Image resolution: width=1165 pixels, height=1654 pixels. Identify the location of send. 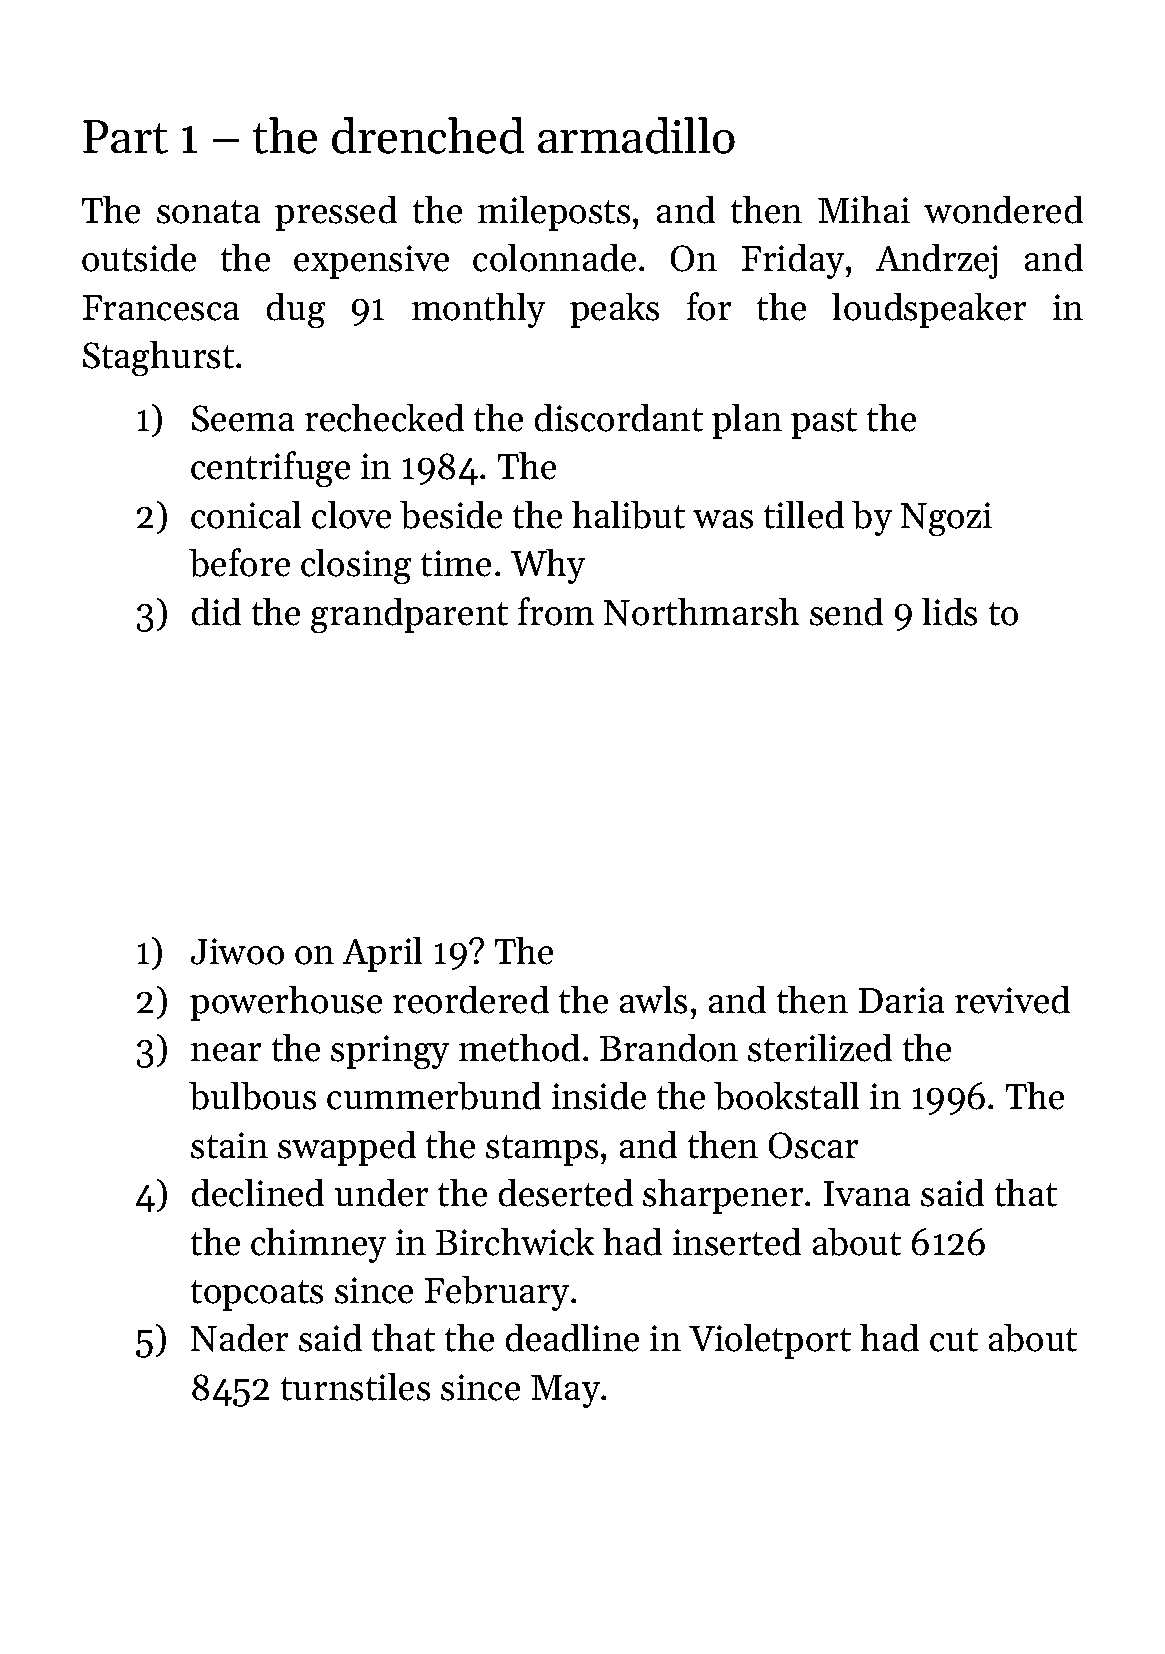
(846, 612).
